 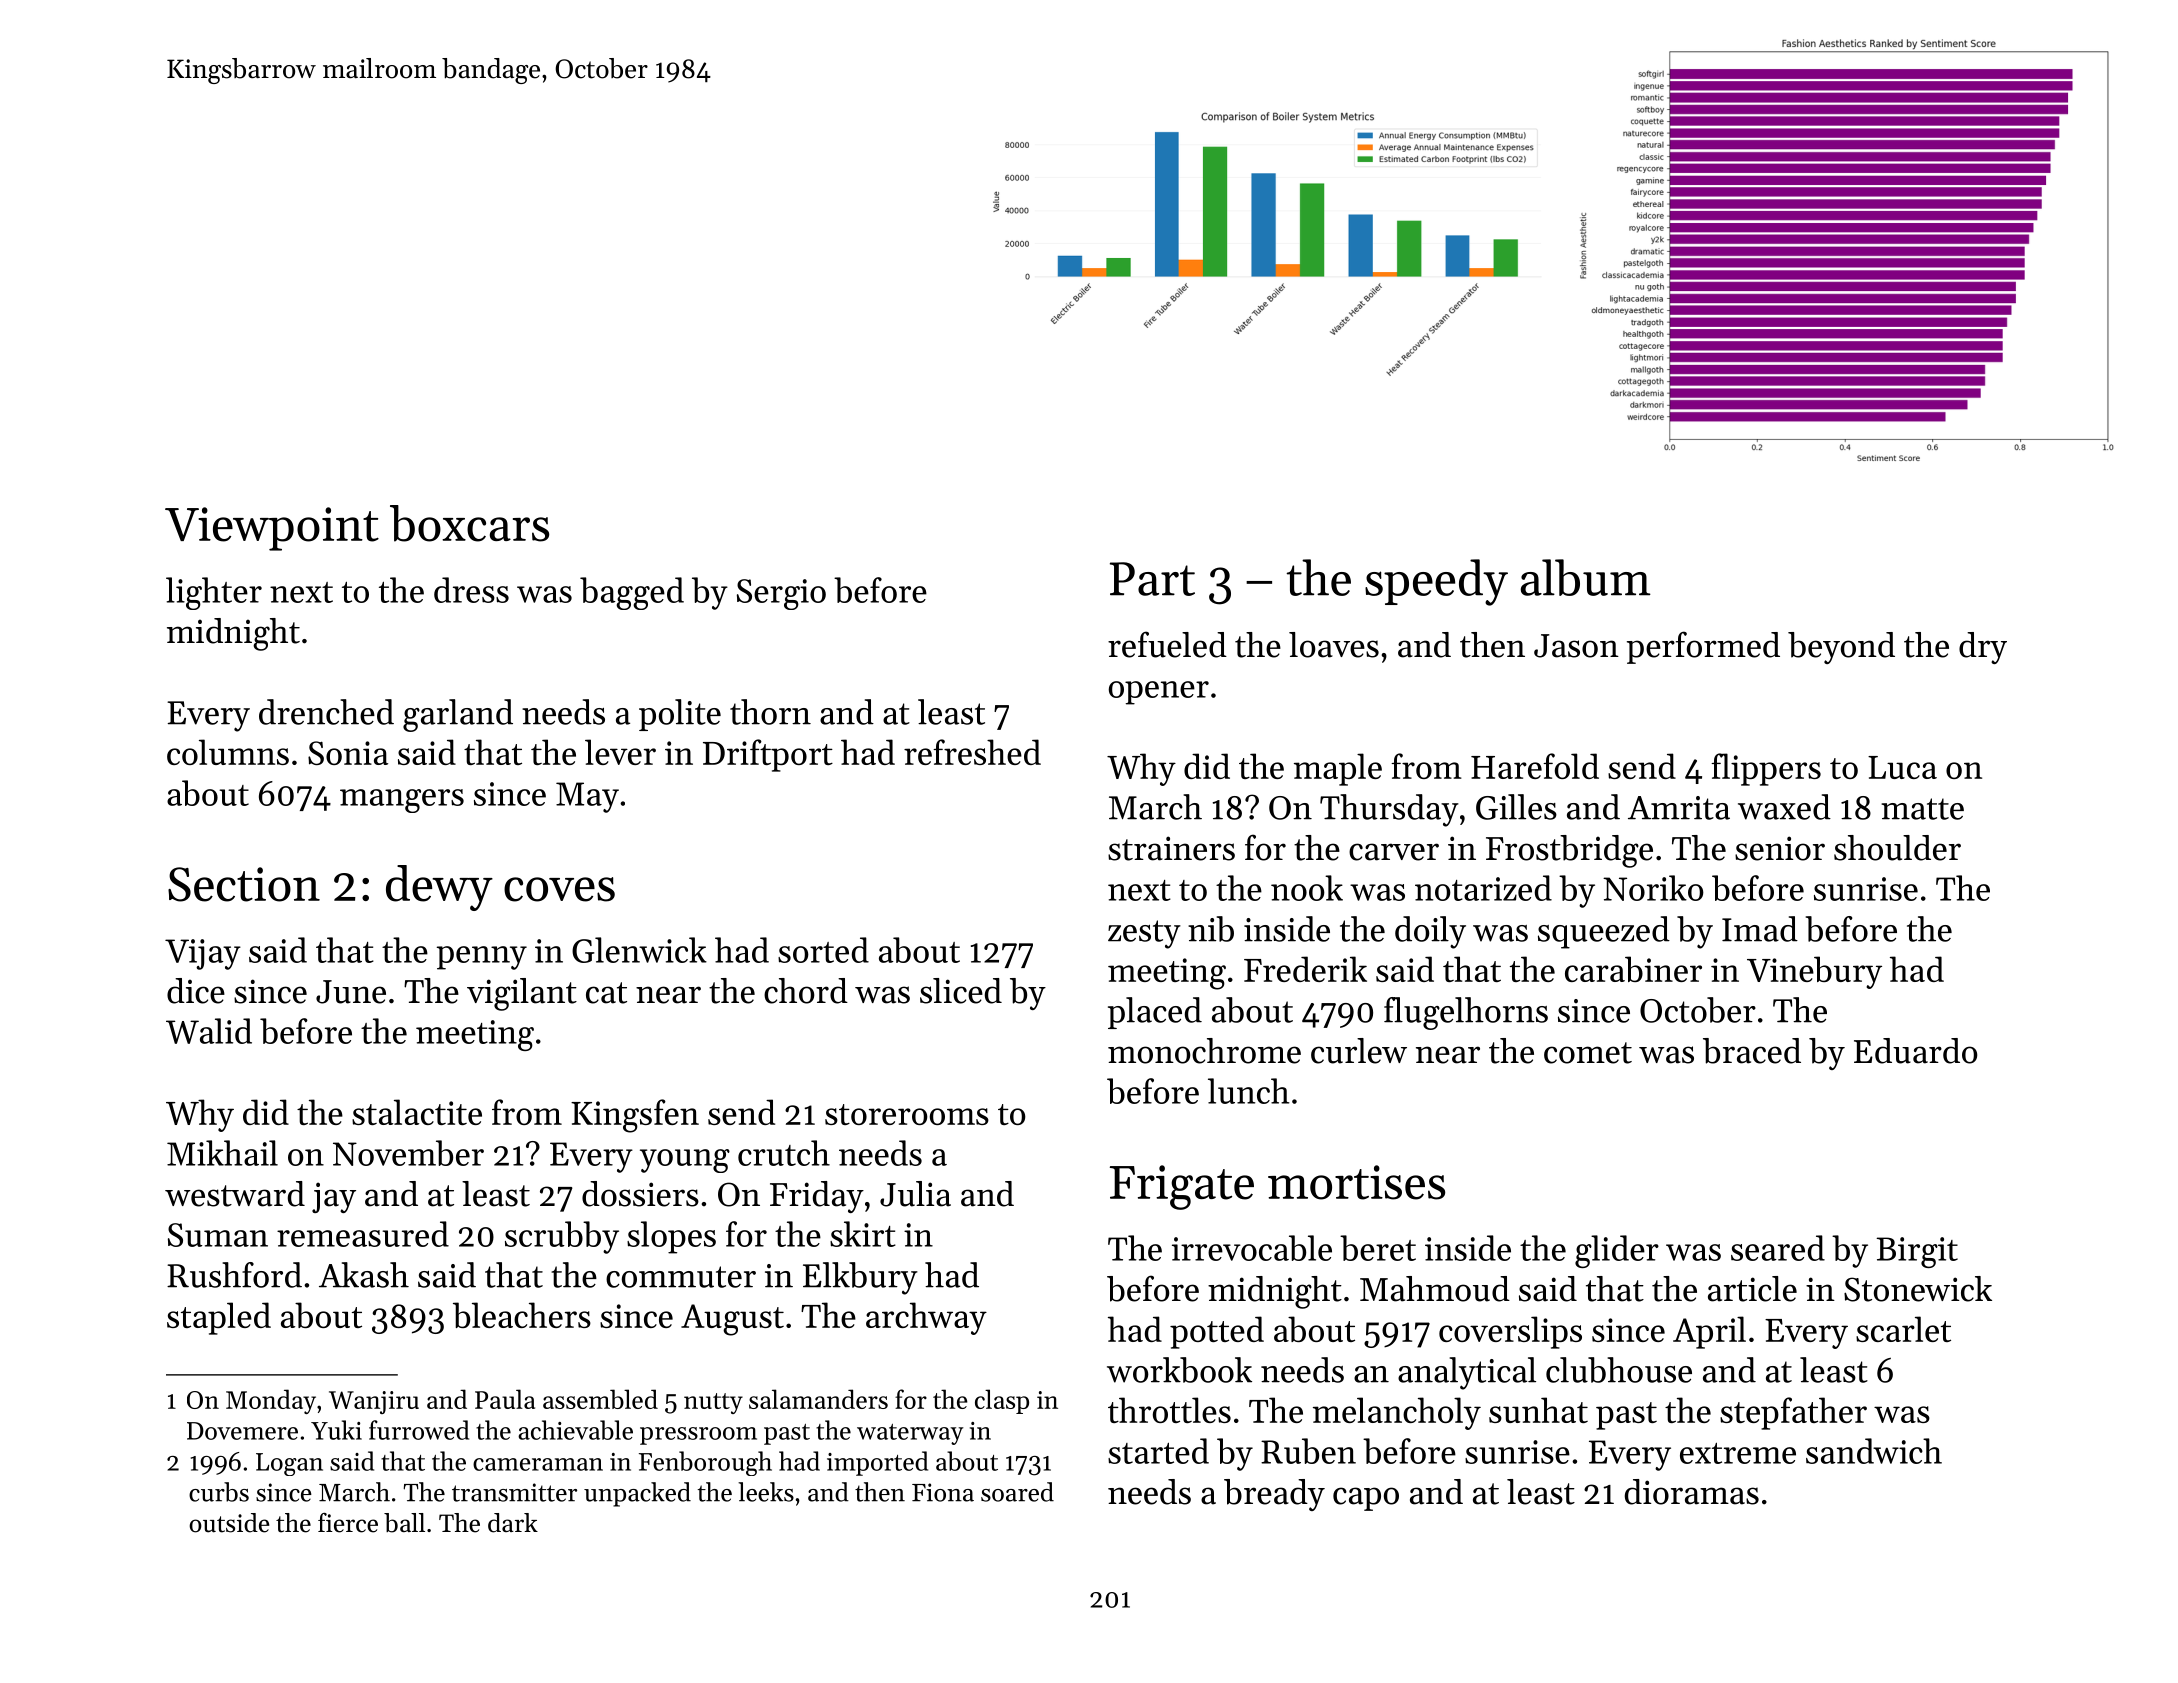 I want to click on Akash, so click(x=364, y=1275).
